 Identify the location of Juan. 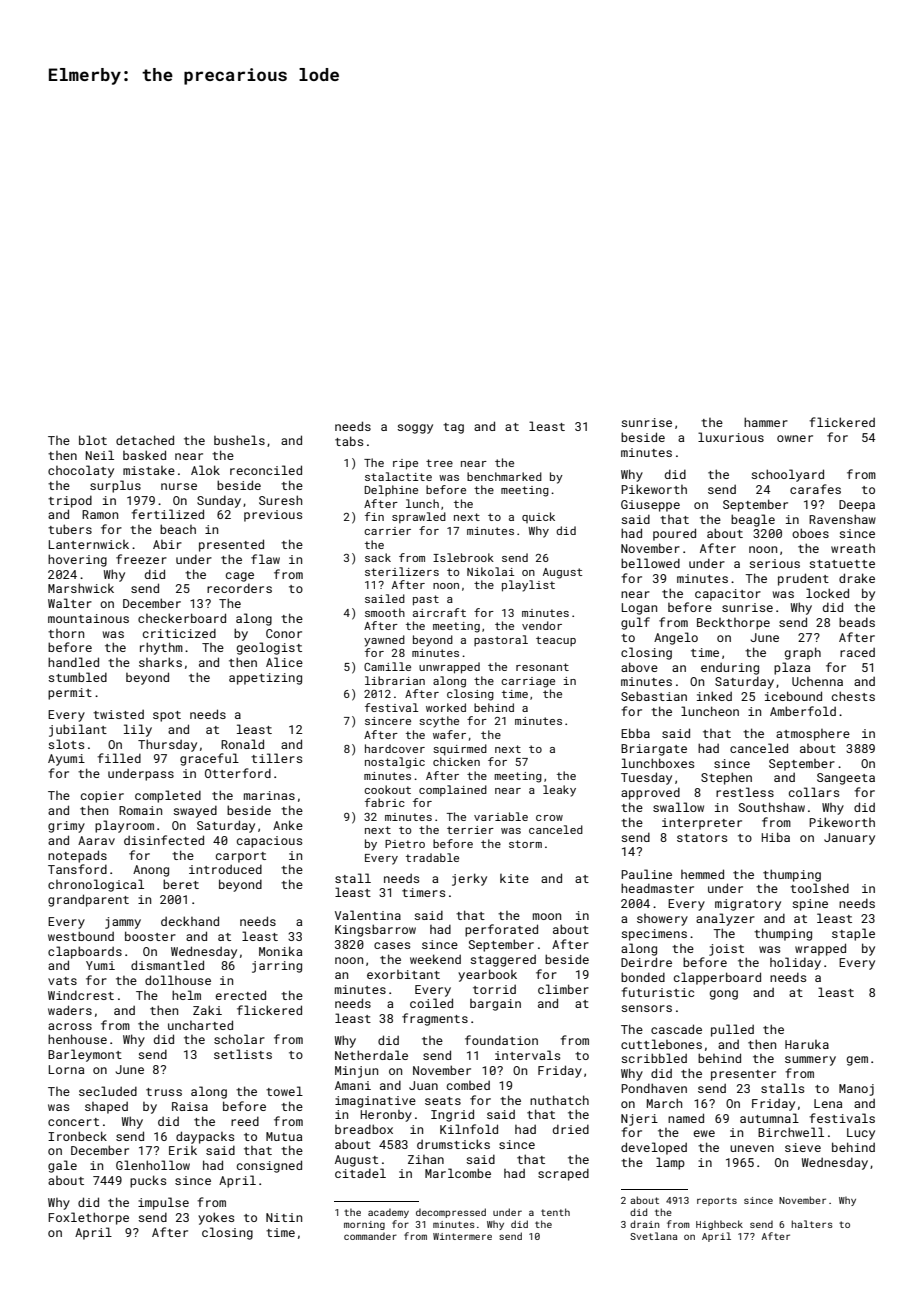
(423, 1085).
